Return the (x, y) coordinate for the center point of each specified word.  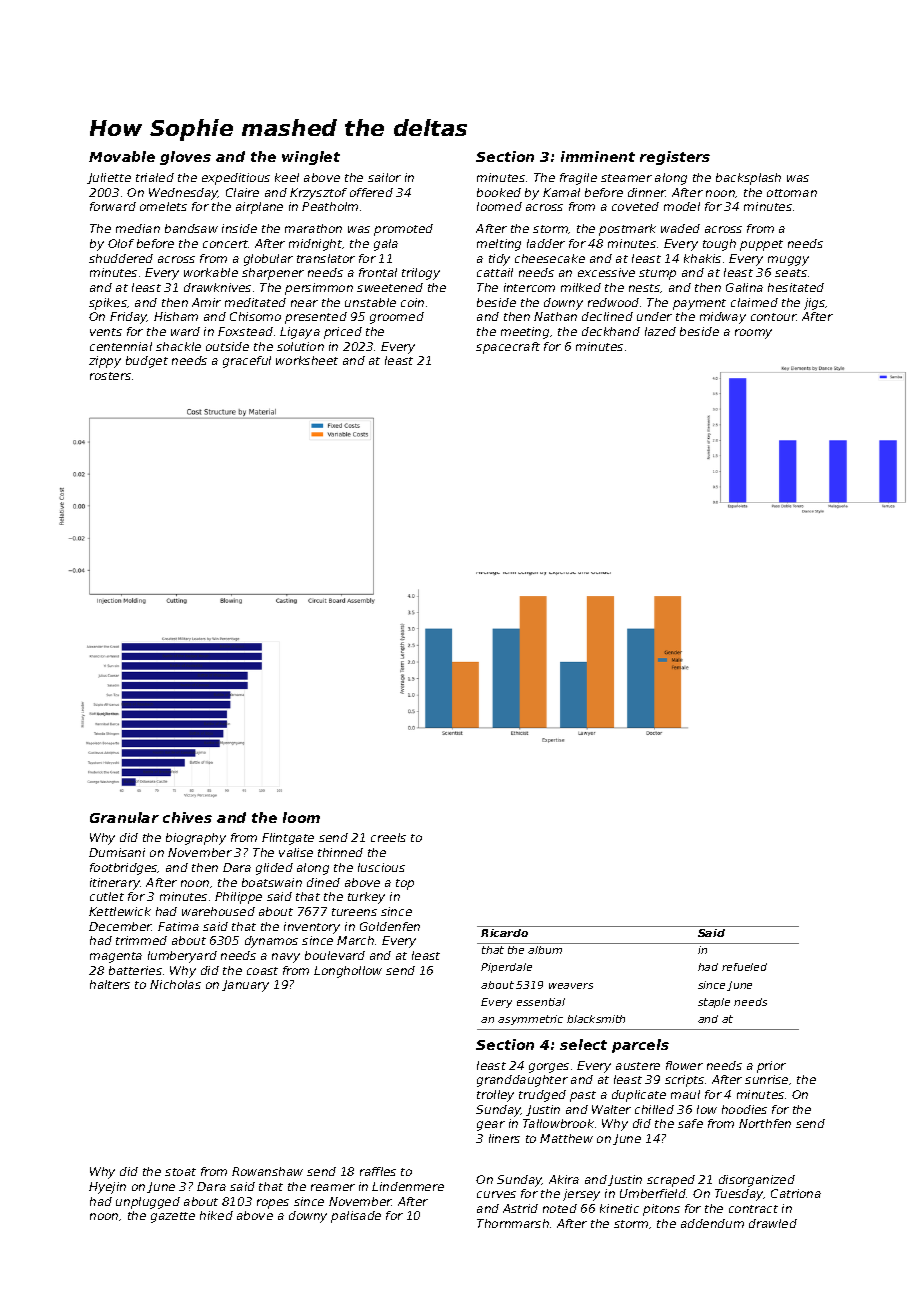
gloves (185, 158)
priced (343, 333)
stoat (180, 1172)
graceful (247, 362)
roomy (753, 334)
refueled (744, 967)
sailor (384, 177)
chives (187, 817)
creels (388, 837)
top (405, 884)
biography (196, 839)
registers (675, 158)
